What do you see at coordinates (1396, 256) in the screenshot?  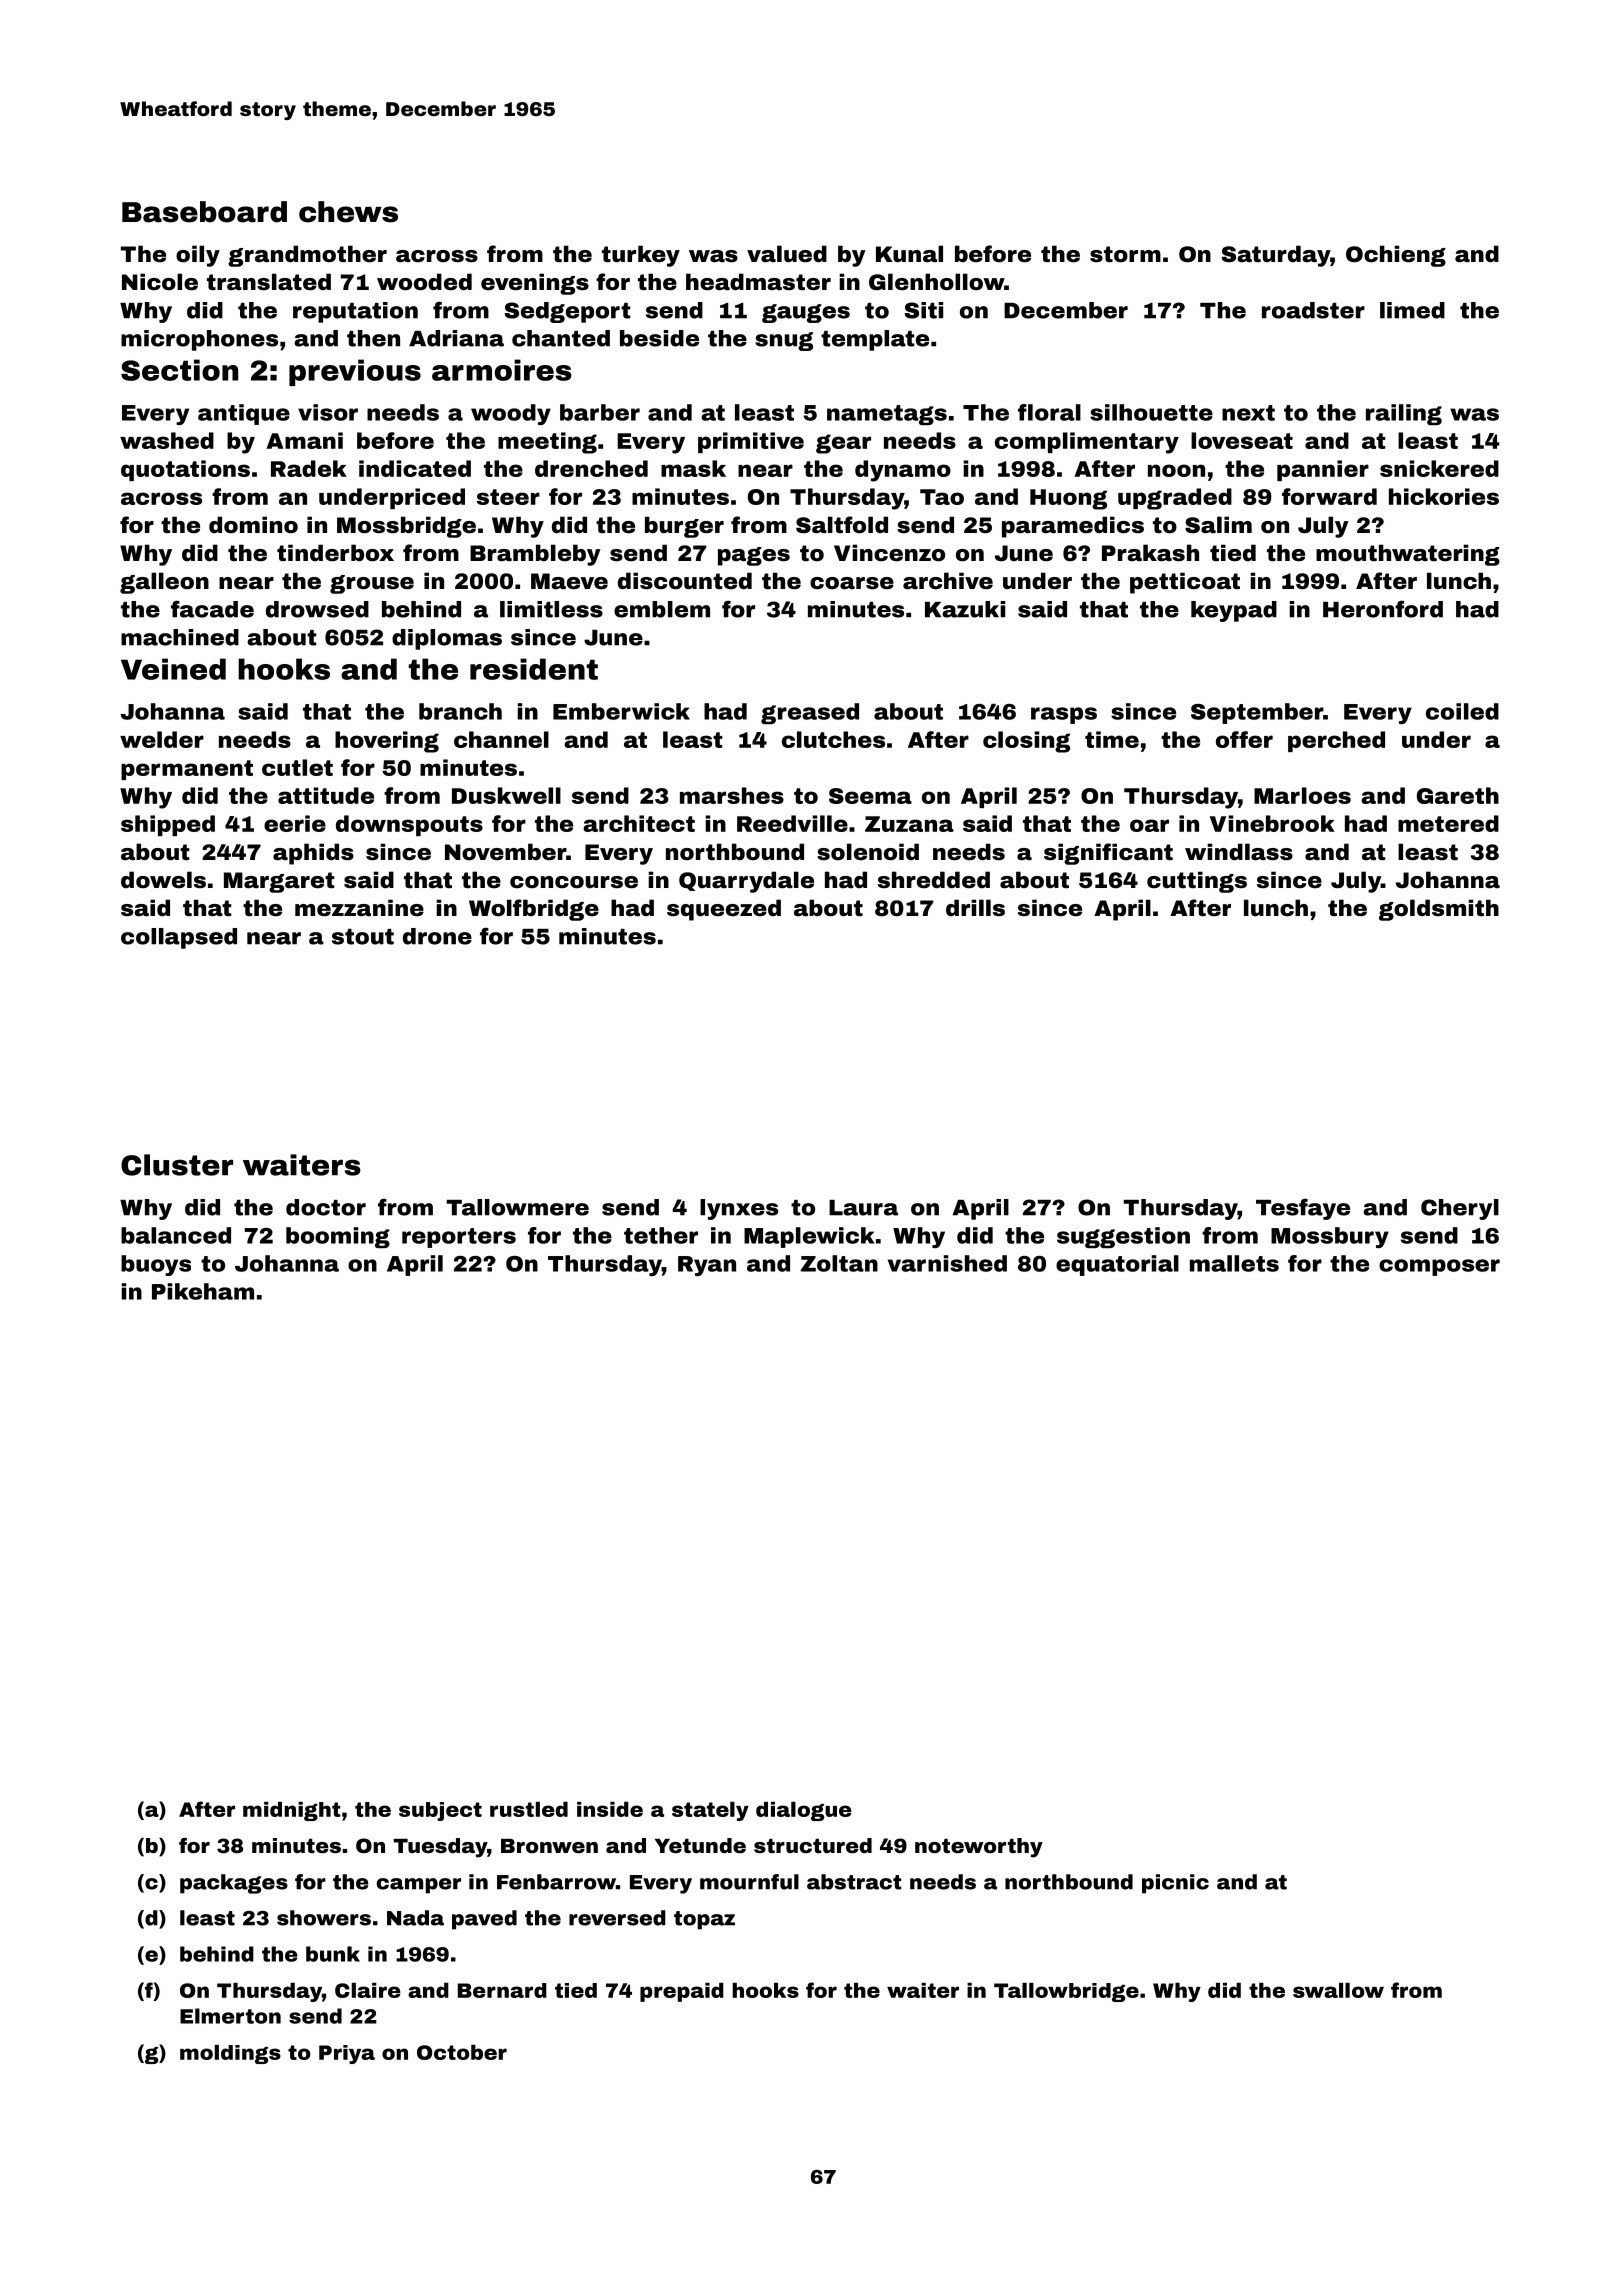 I see `Ochieng` at bounding box center [1396, 256].
